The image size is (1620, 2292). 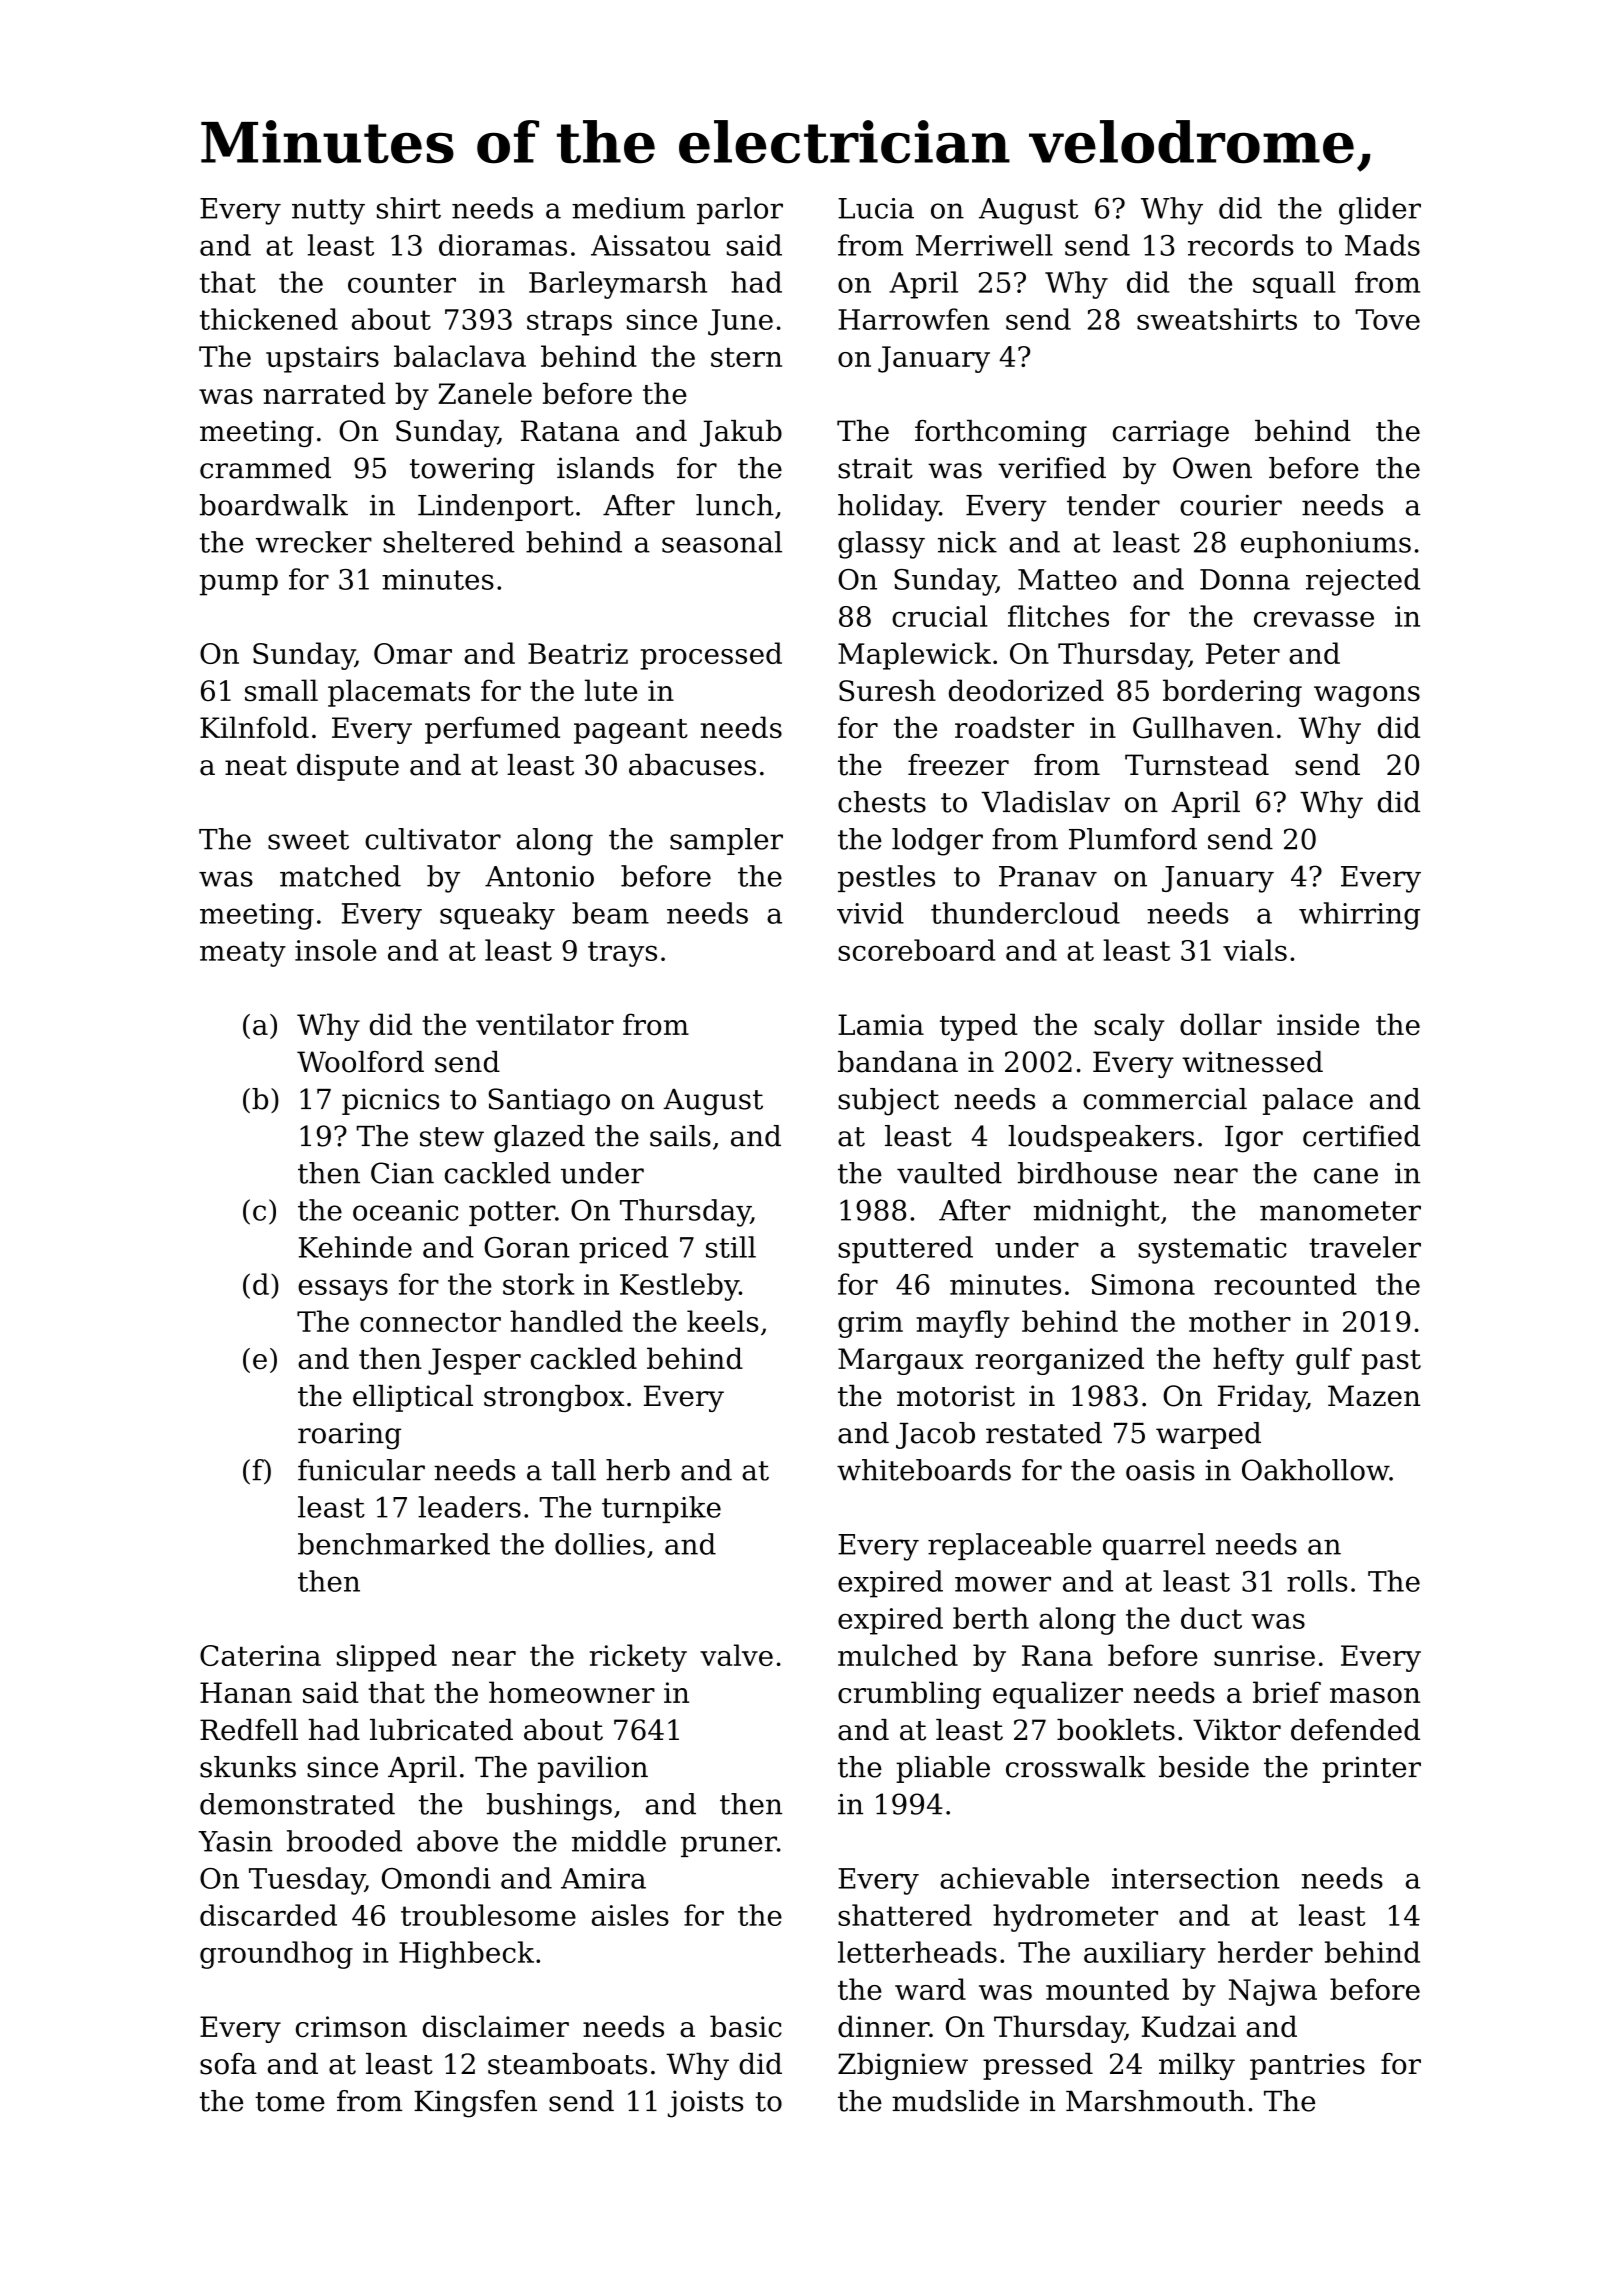 What do you see at coordinates (888, 1102) in the screenshot?
I see `subject` at bounding box center [888, 1102].
